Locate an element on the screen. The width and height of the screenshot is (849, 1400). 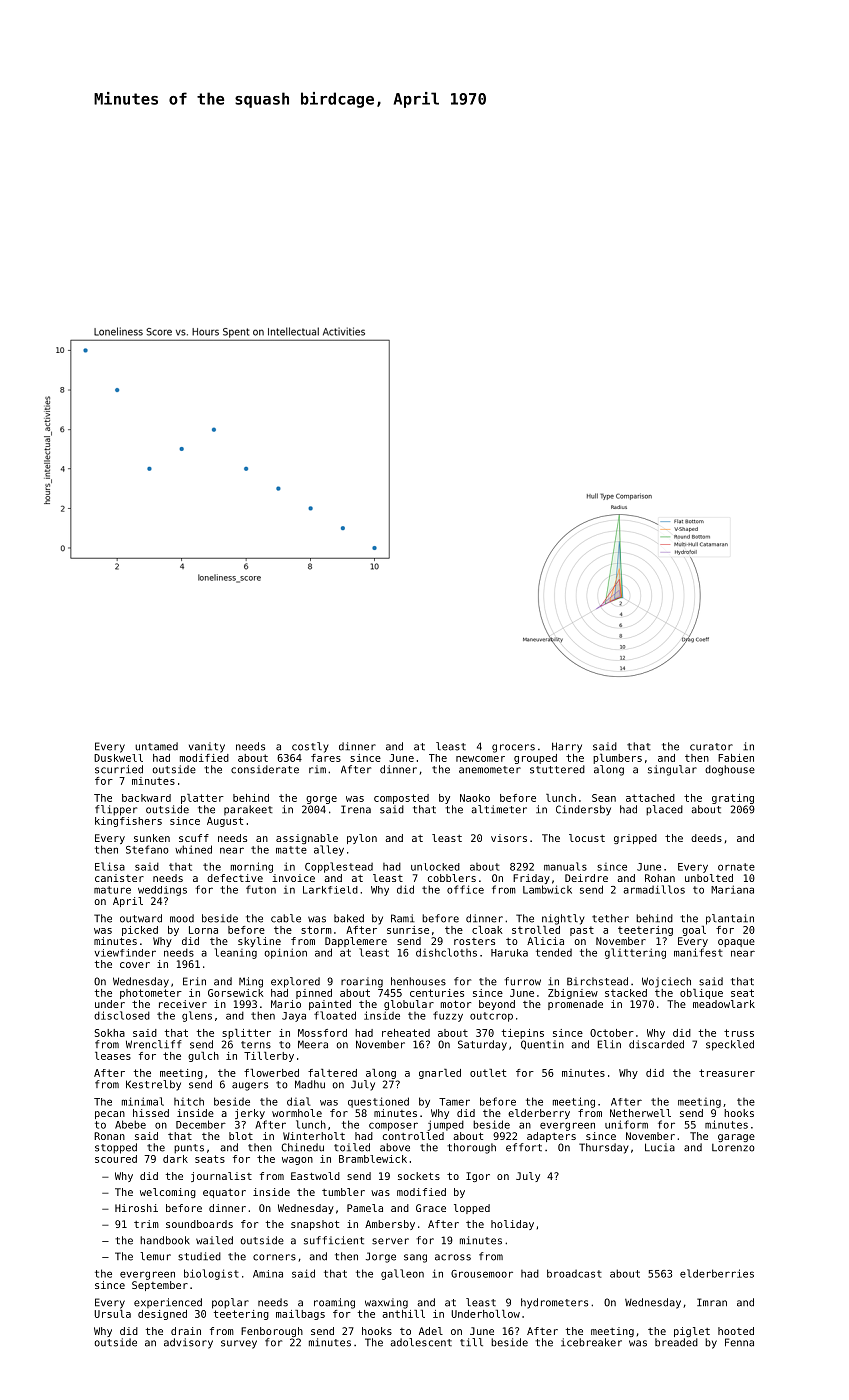
Kestrelby is located at coordinates (153, 1085).
